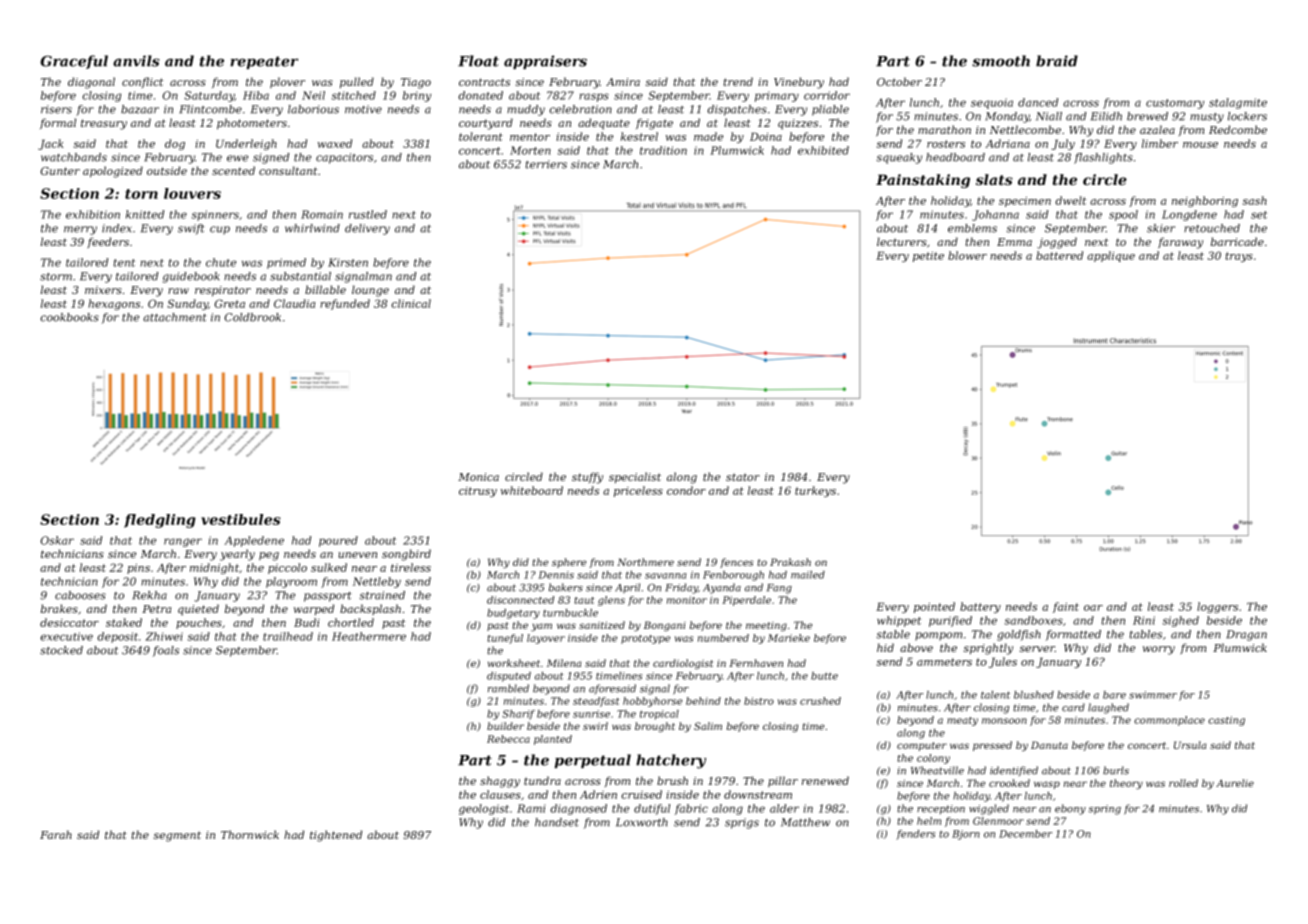  I want to click on smooth, so click(1001, 61).
